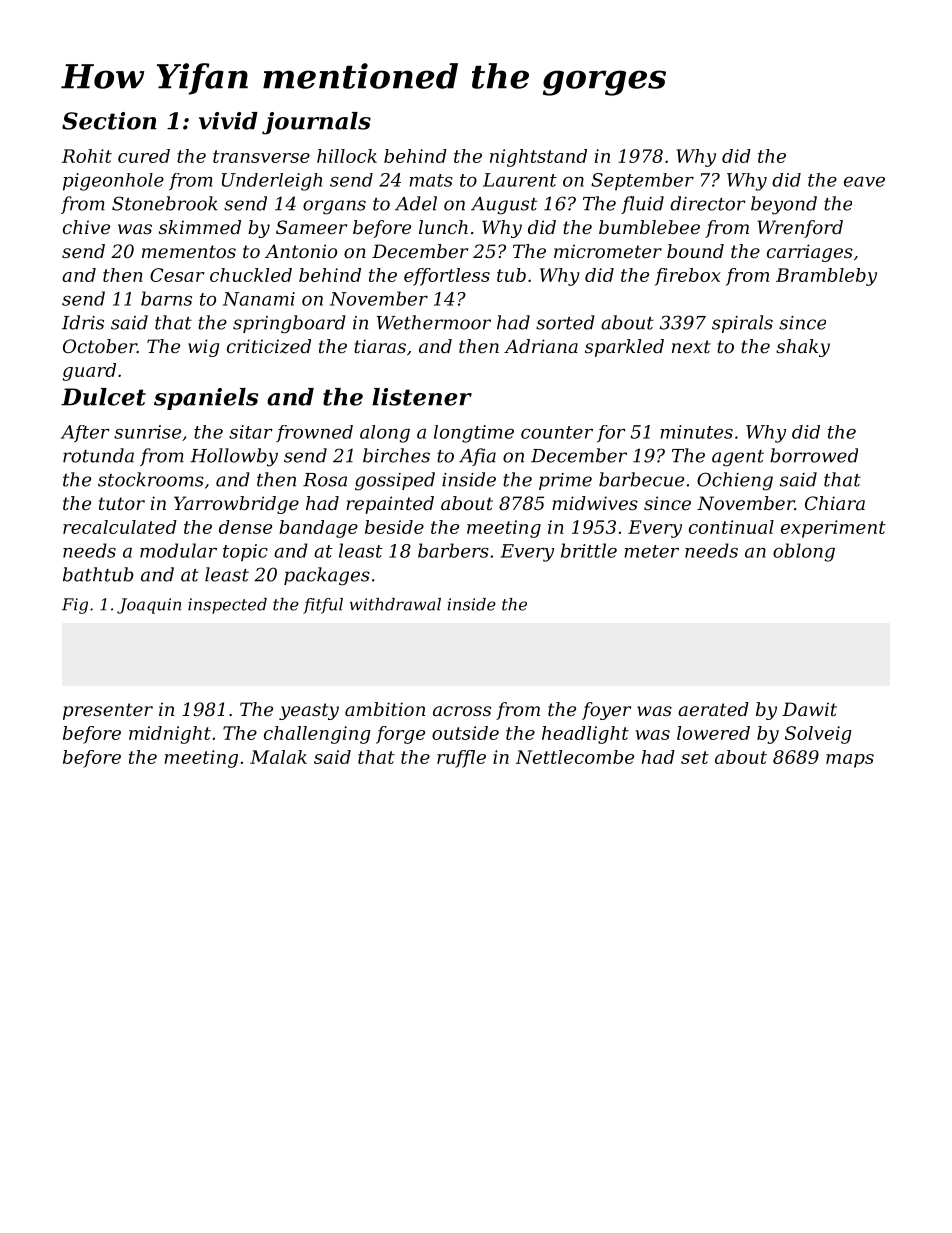 Image resolution: width=952 pixels, height=1233 pixels. What do you see at coordinates (278, 757) in the image?
I see `Malak` at bounding box center [278, 757].
